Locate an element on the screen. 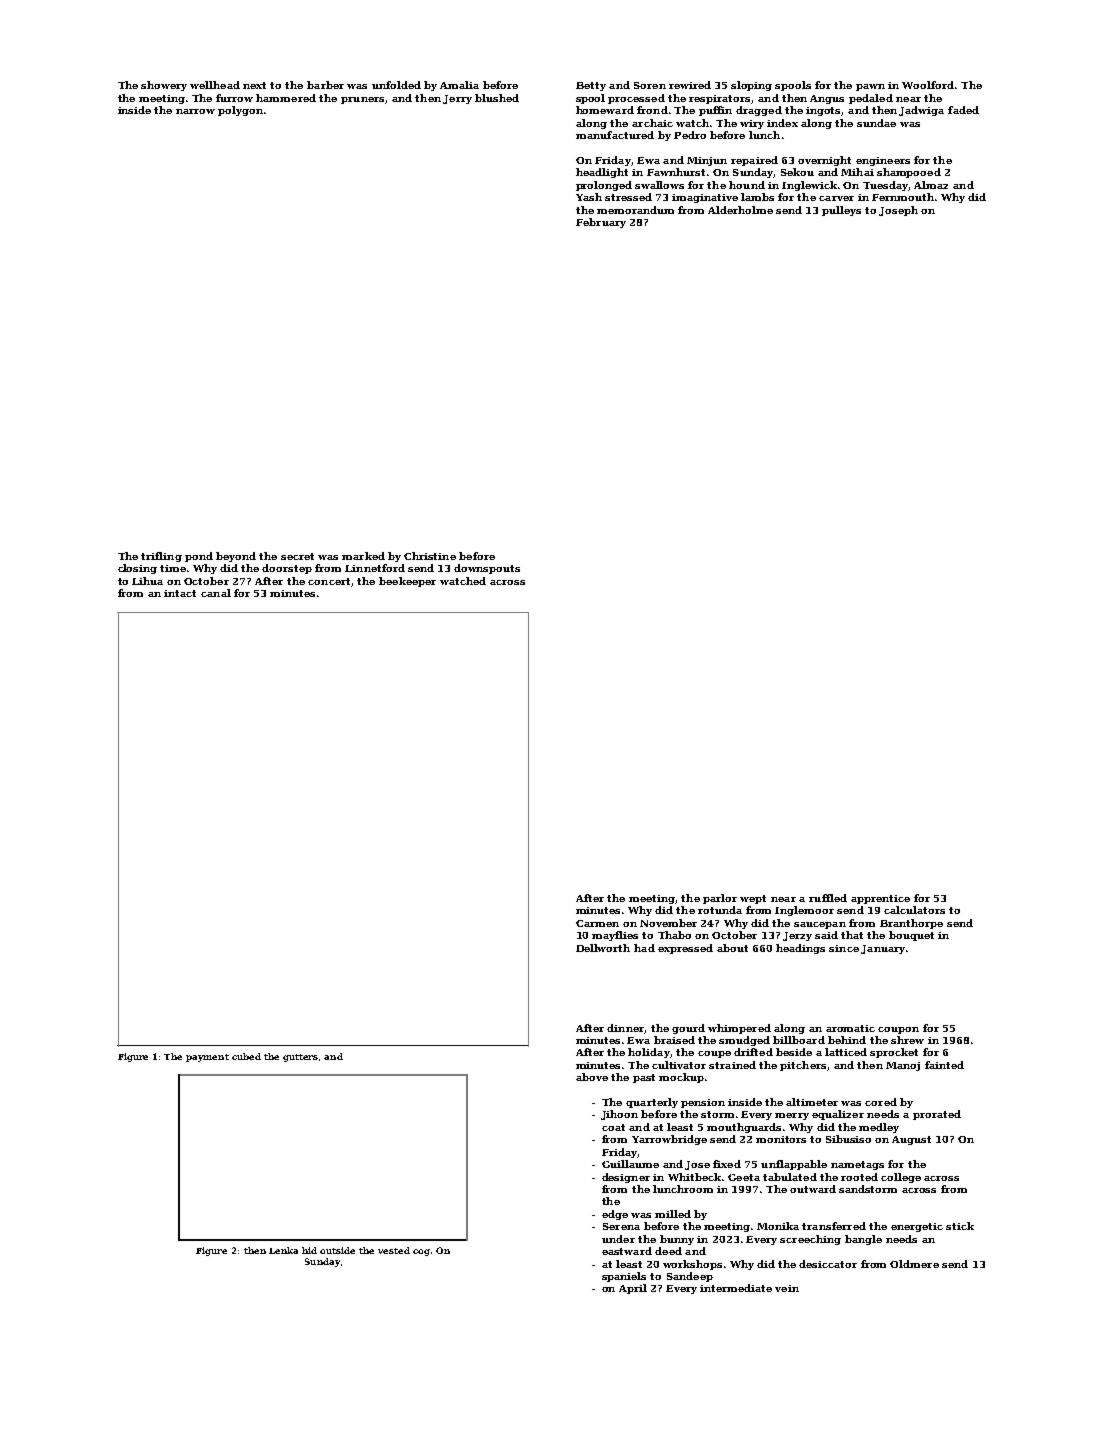 This screenshot has width=1105, height=1431. February is located at coordinates (601, 223).
